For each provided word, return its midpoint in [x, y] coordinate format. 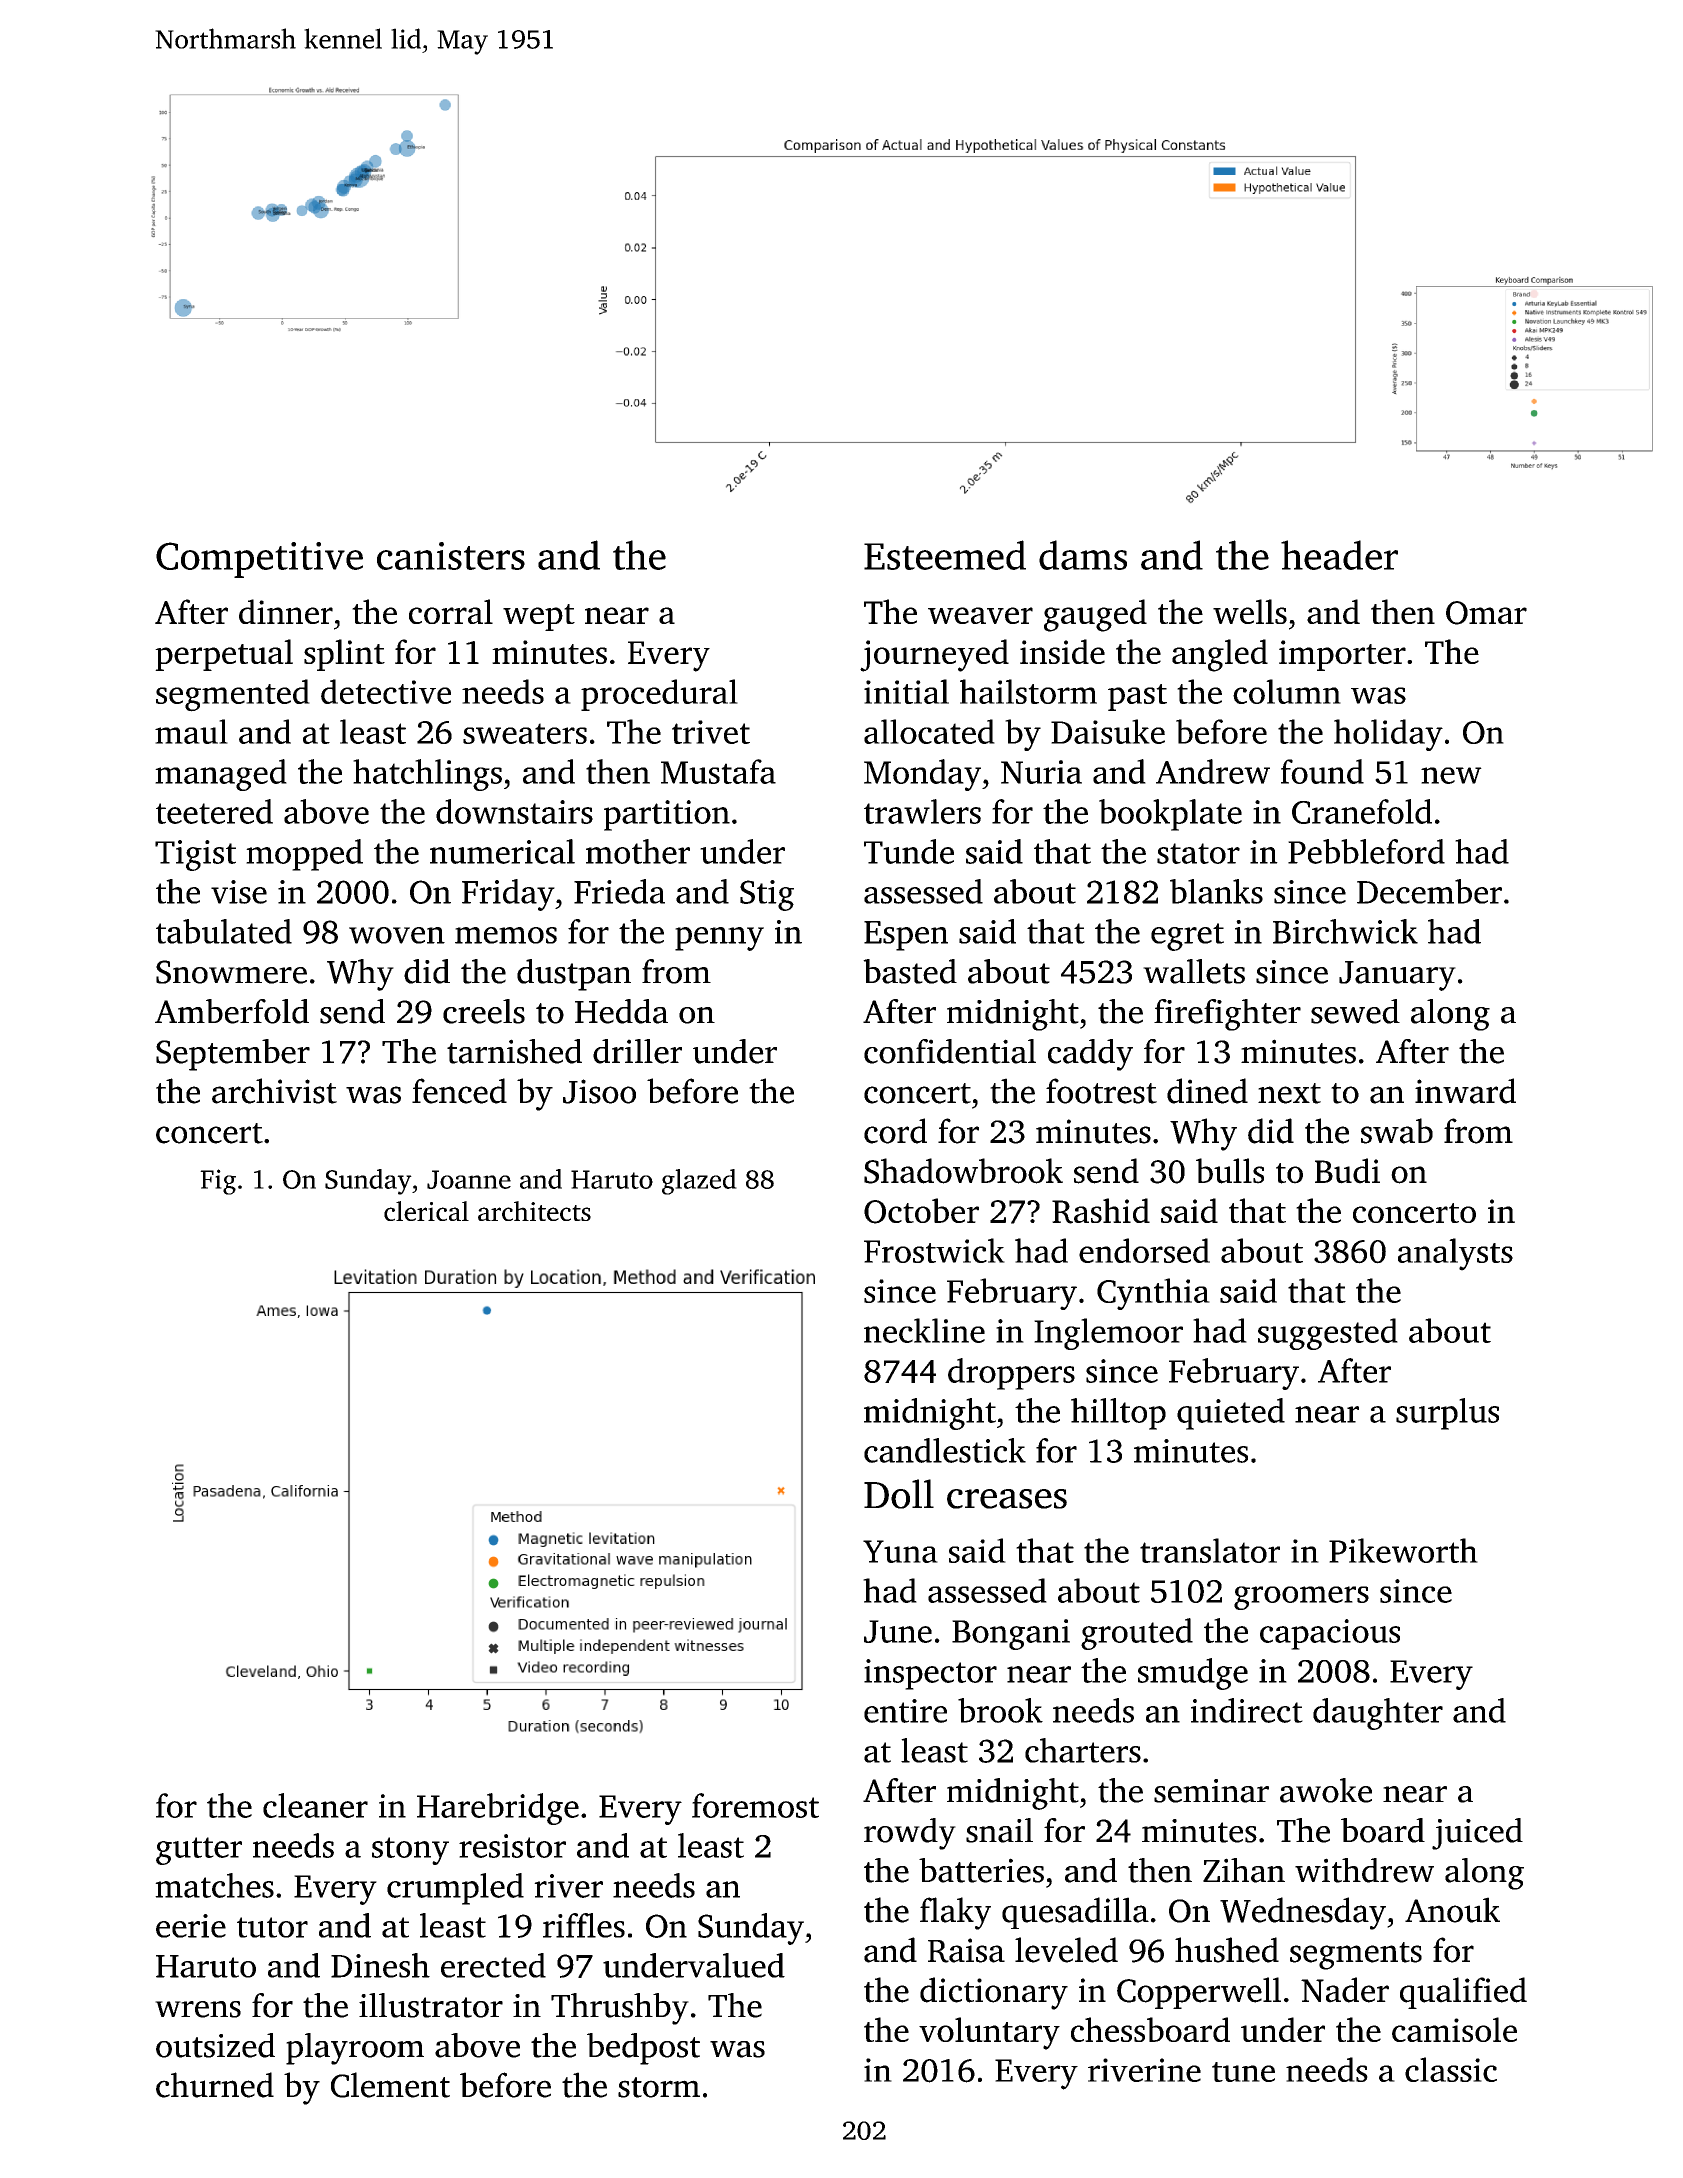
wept [539, 617]
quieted [1231, 1414]
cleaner [315, 1805]
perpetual [224, 655]
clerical [426, 1211]
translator [1210, 1550]
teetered [214, 811]
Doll [899, 1494]
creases [1007, 1499]
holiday [1388, 735]
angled [1220, 655]
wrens [198, 2009]
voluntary [989, 2033]
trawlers [922, 811]
